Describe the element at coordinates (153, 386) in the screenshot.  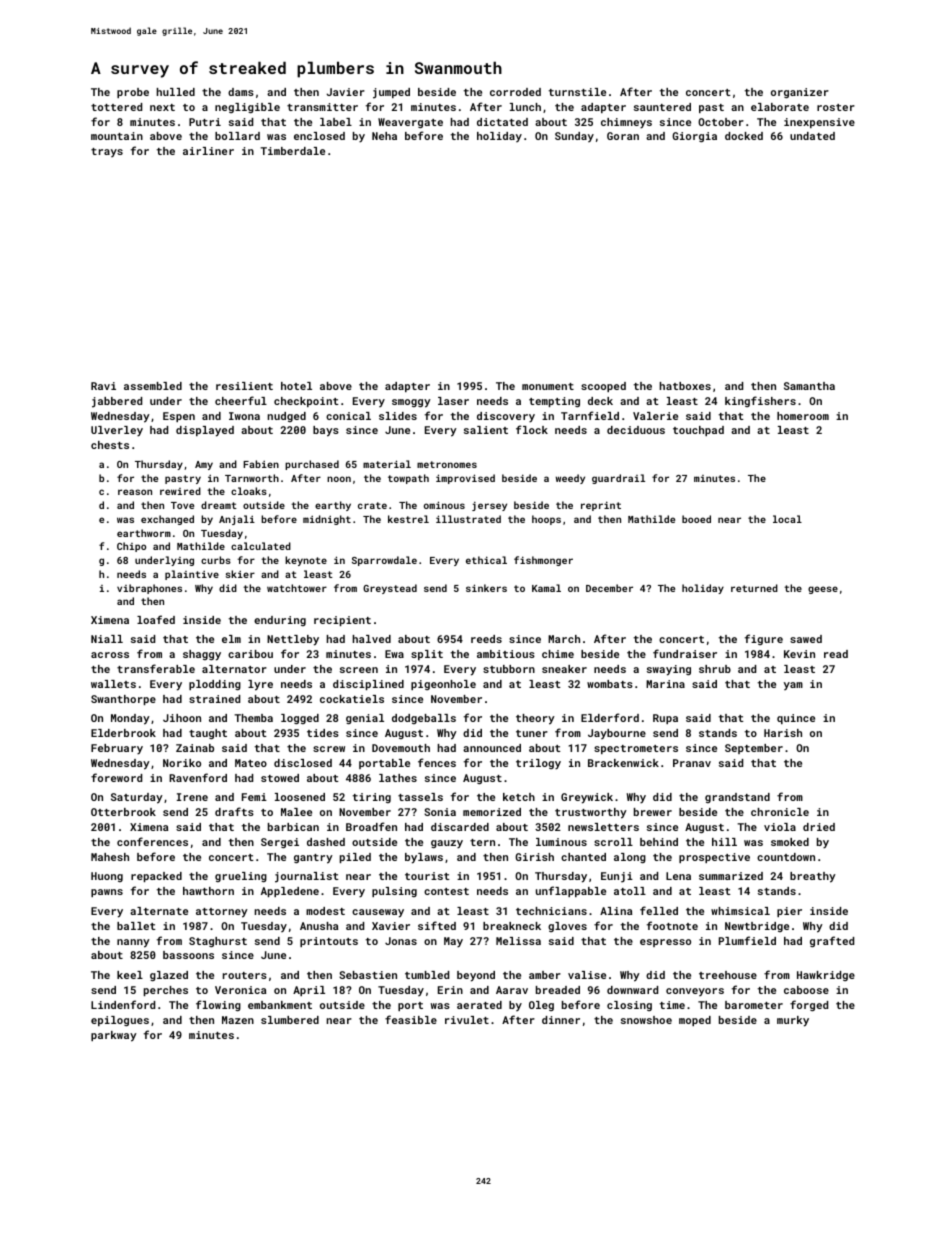
I see `assembled` at that location.
